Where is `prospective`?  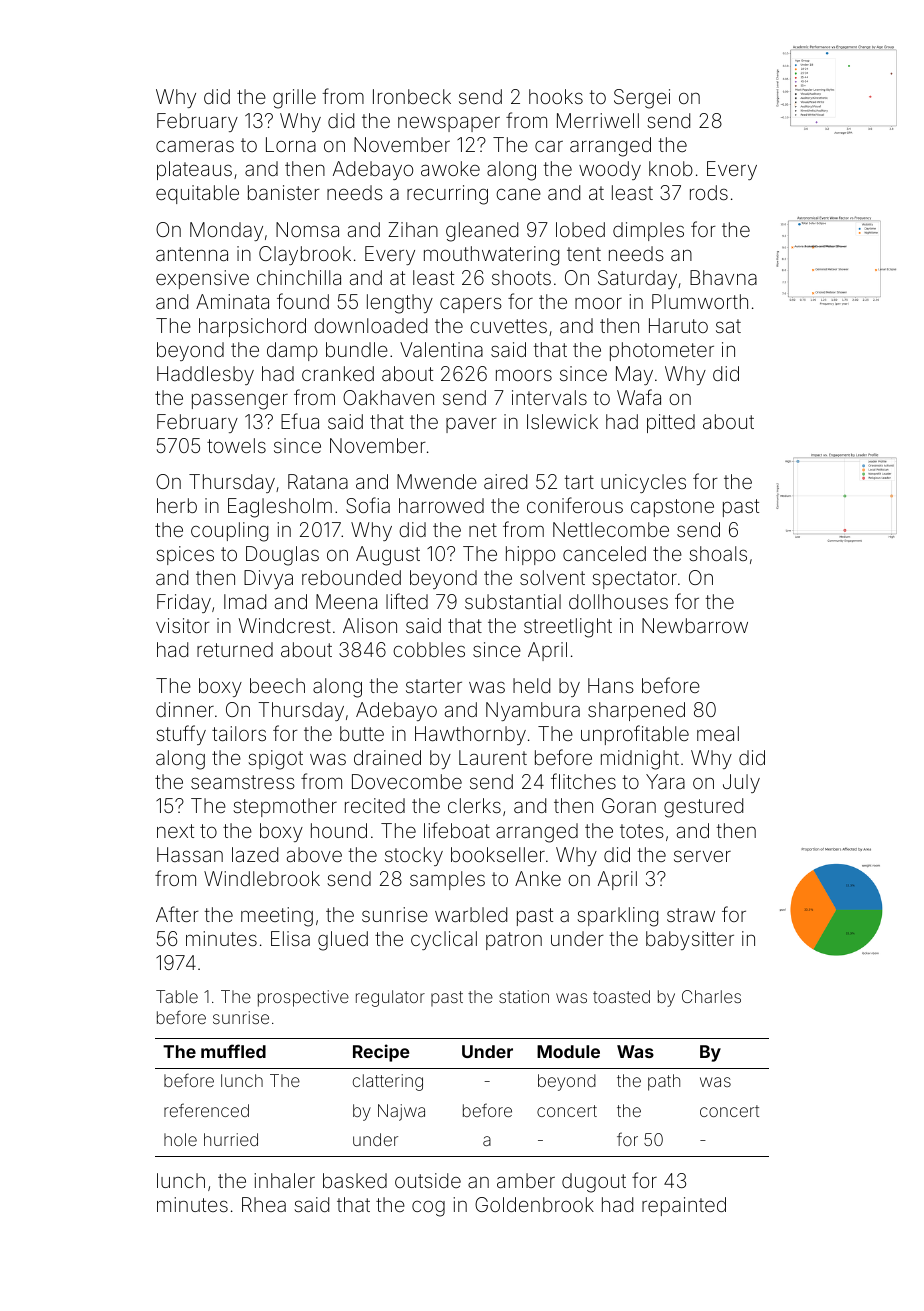 prospective is located at coordinates (303, 998).
